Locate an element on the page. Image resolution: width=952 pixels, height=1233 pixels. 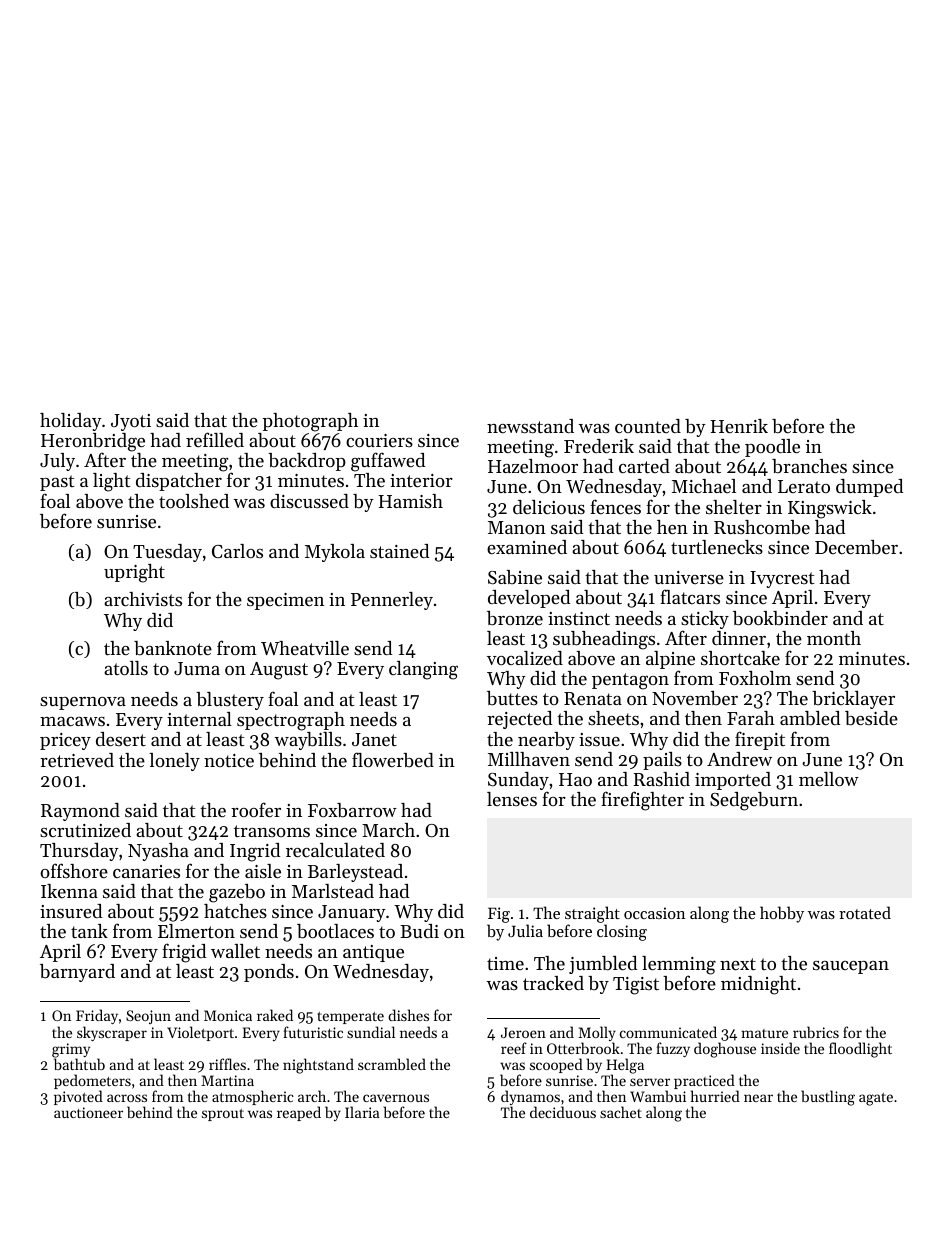
Barleystead is located at coordinates (355, 873).
